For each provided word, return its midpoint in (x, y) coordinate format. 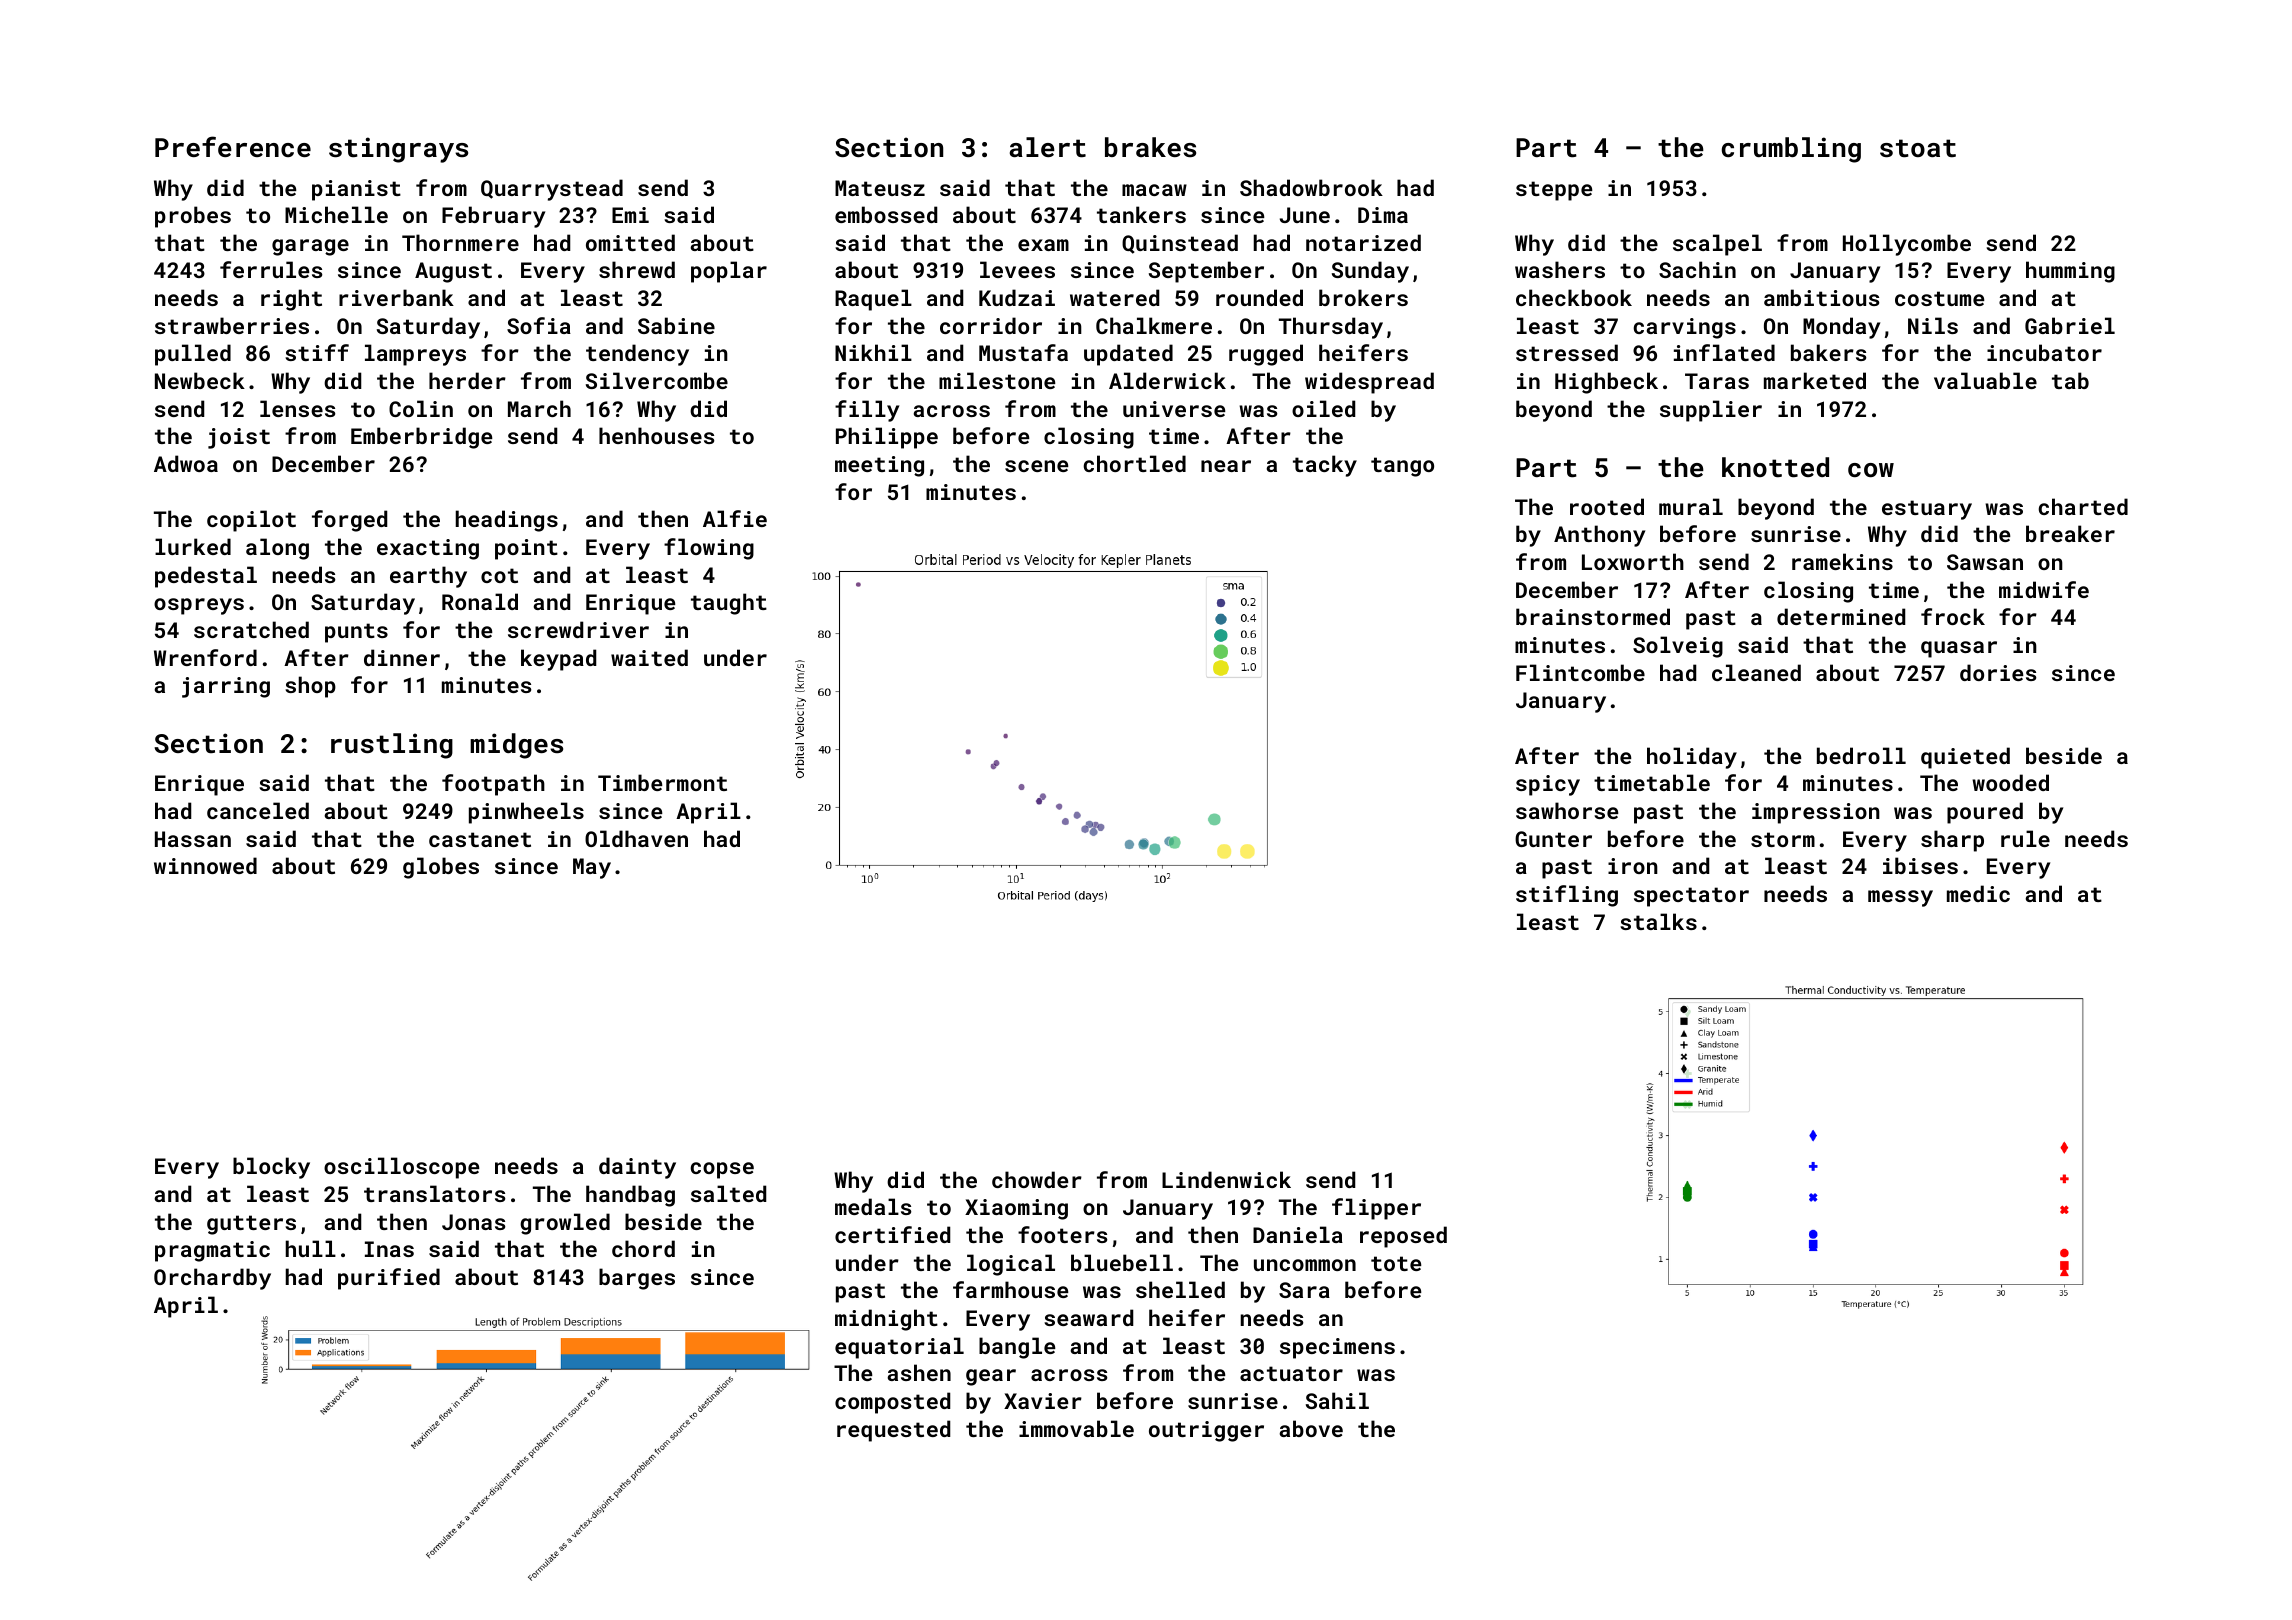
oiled (1323, 408)
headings (507, 521)
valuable (1985, 380)
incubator (2044, 352)
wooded (2010, 782)
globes (441, 868)
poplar (729, 272)
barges (637, 1279)
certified (892, 1234)
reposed (1403, 1237)
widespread (1369, 383)
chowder (1037, 1179)
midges (516, 746)
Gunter (1553, 839)
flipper (1376, 1209)
